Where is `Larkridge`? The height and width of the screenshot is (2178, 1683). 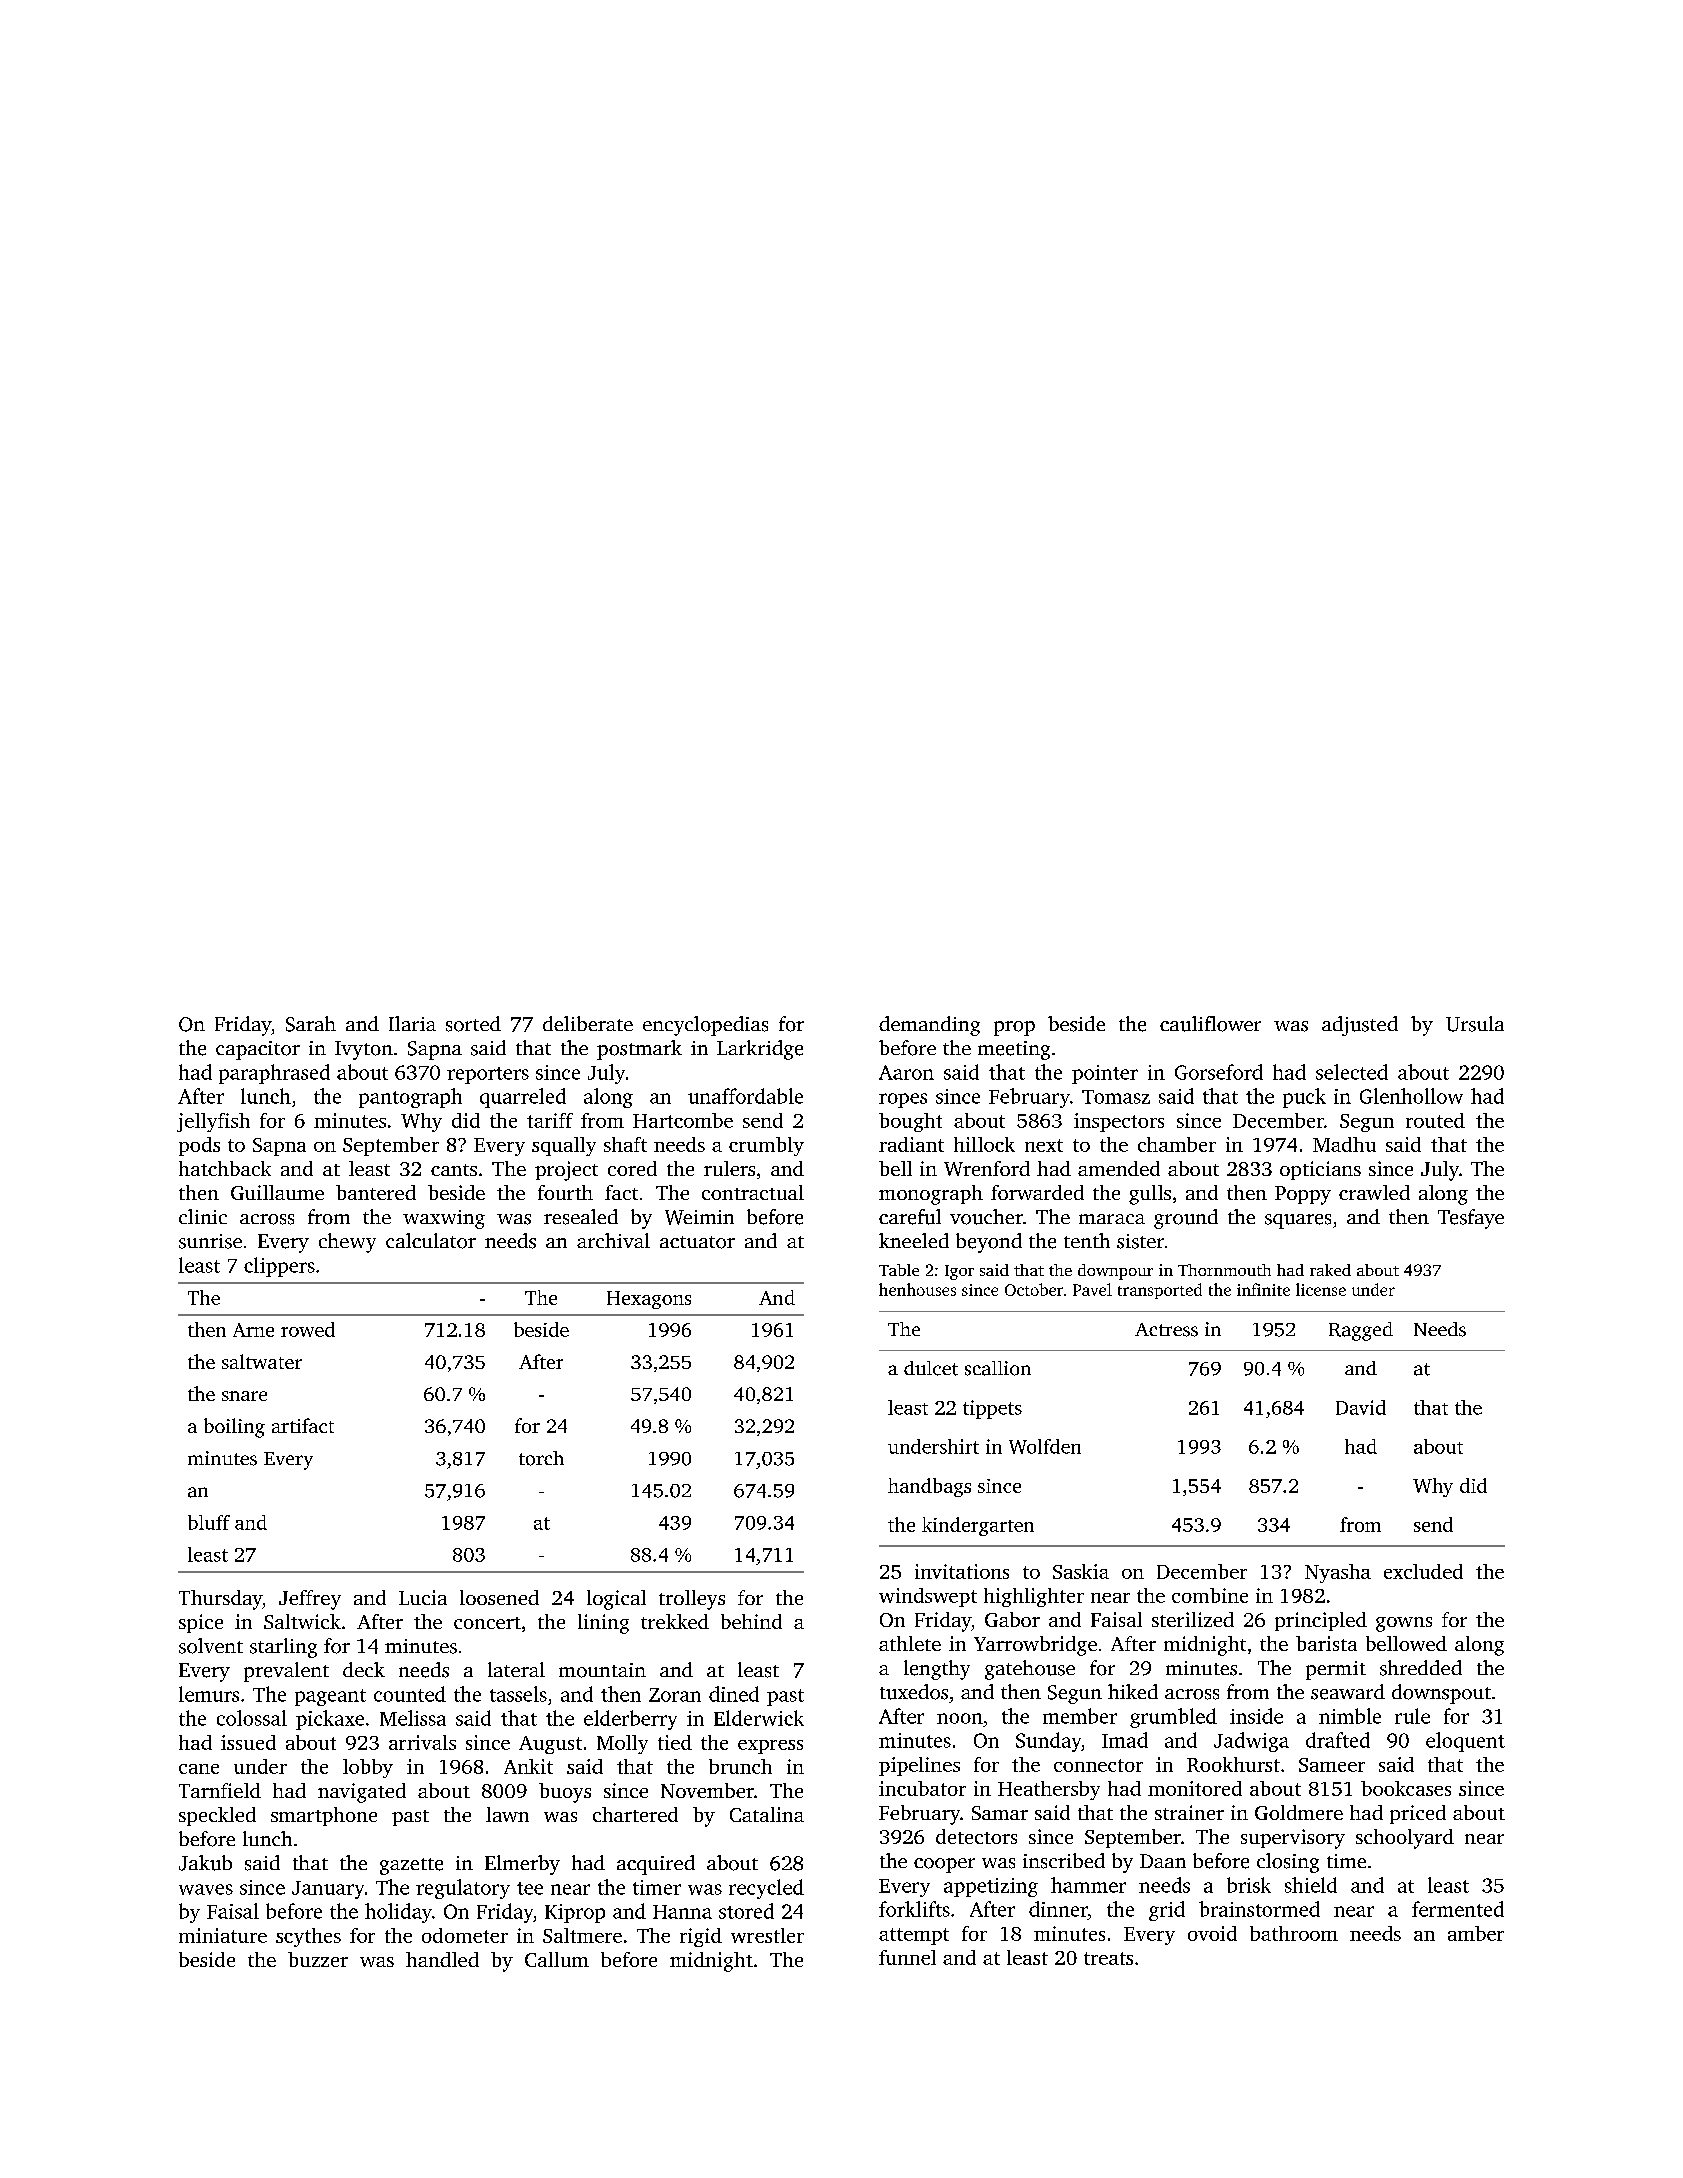 Larkridge is located at coordinates (760, 1050).
